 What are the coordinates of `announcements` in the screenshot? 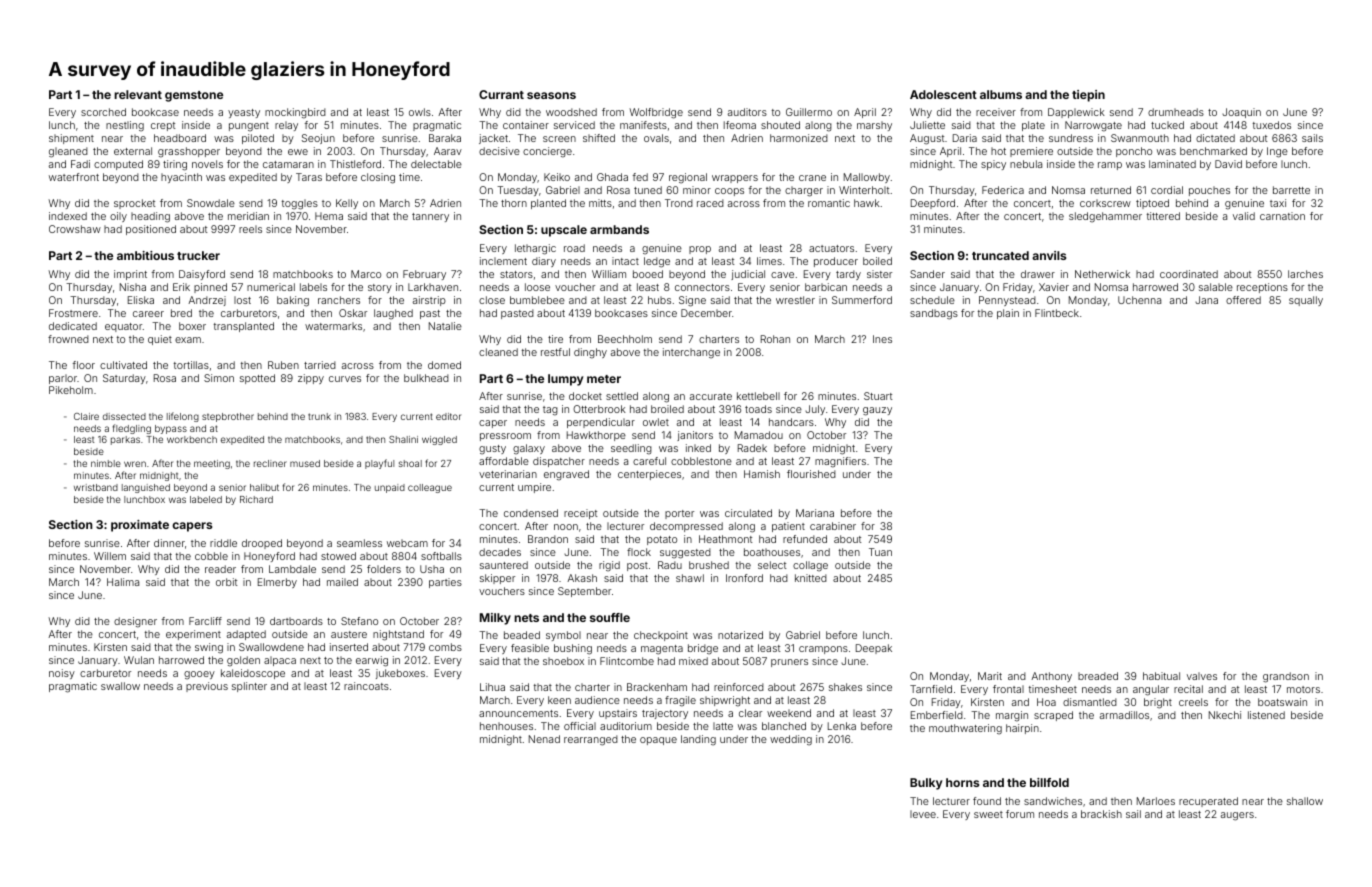 It's located at (518, 713).
